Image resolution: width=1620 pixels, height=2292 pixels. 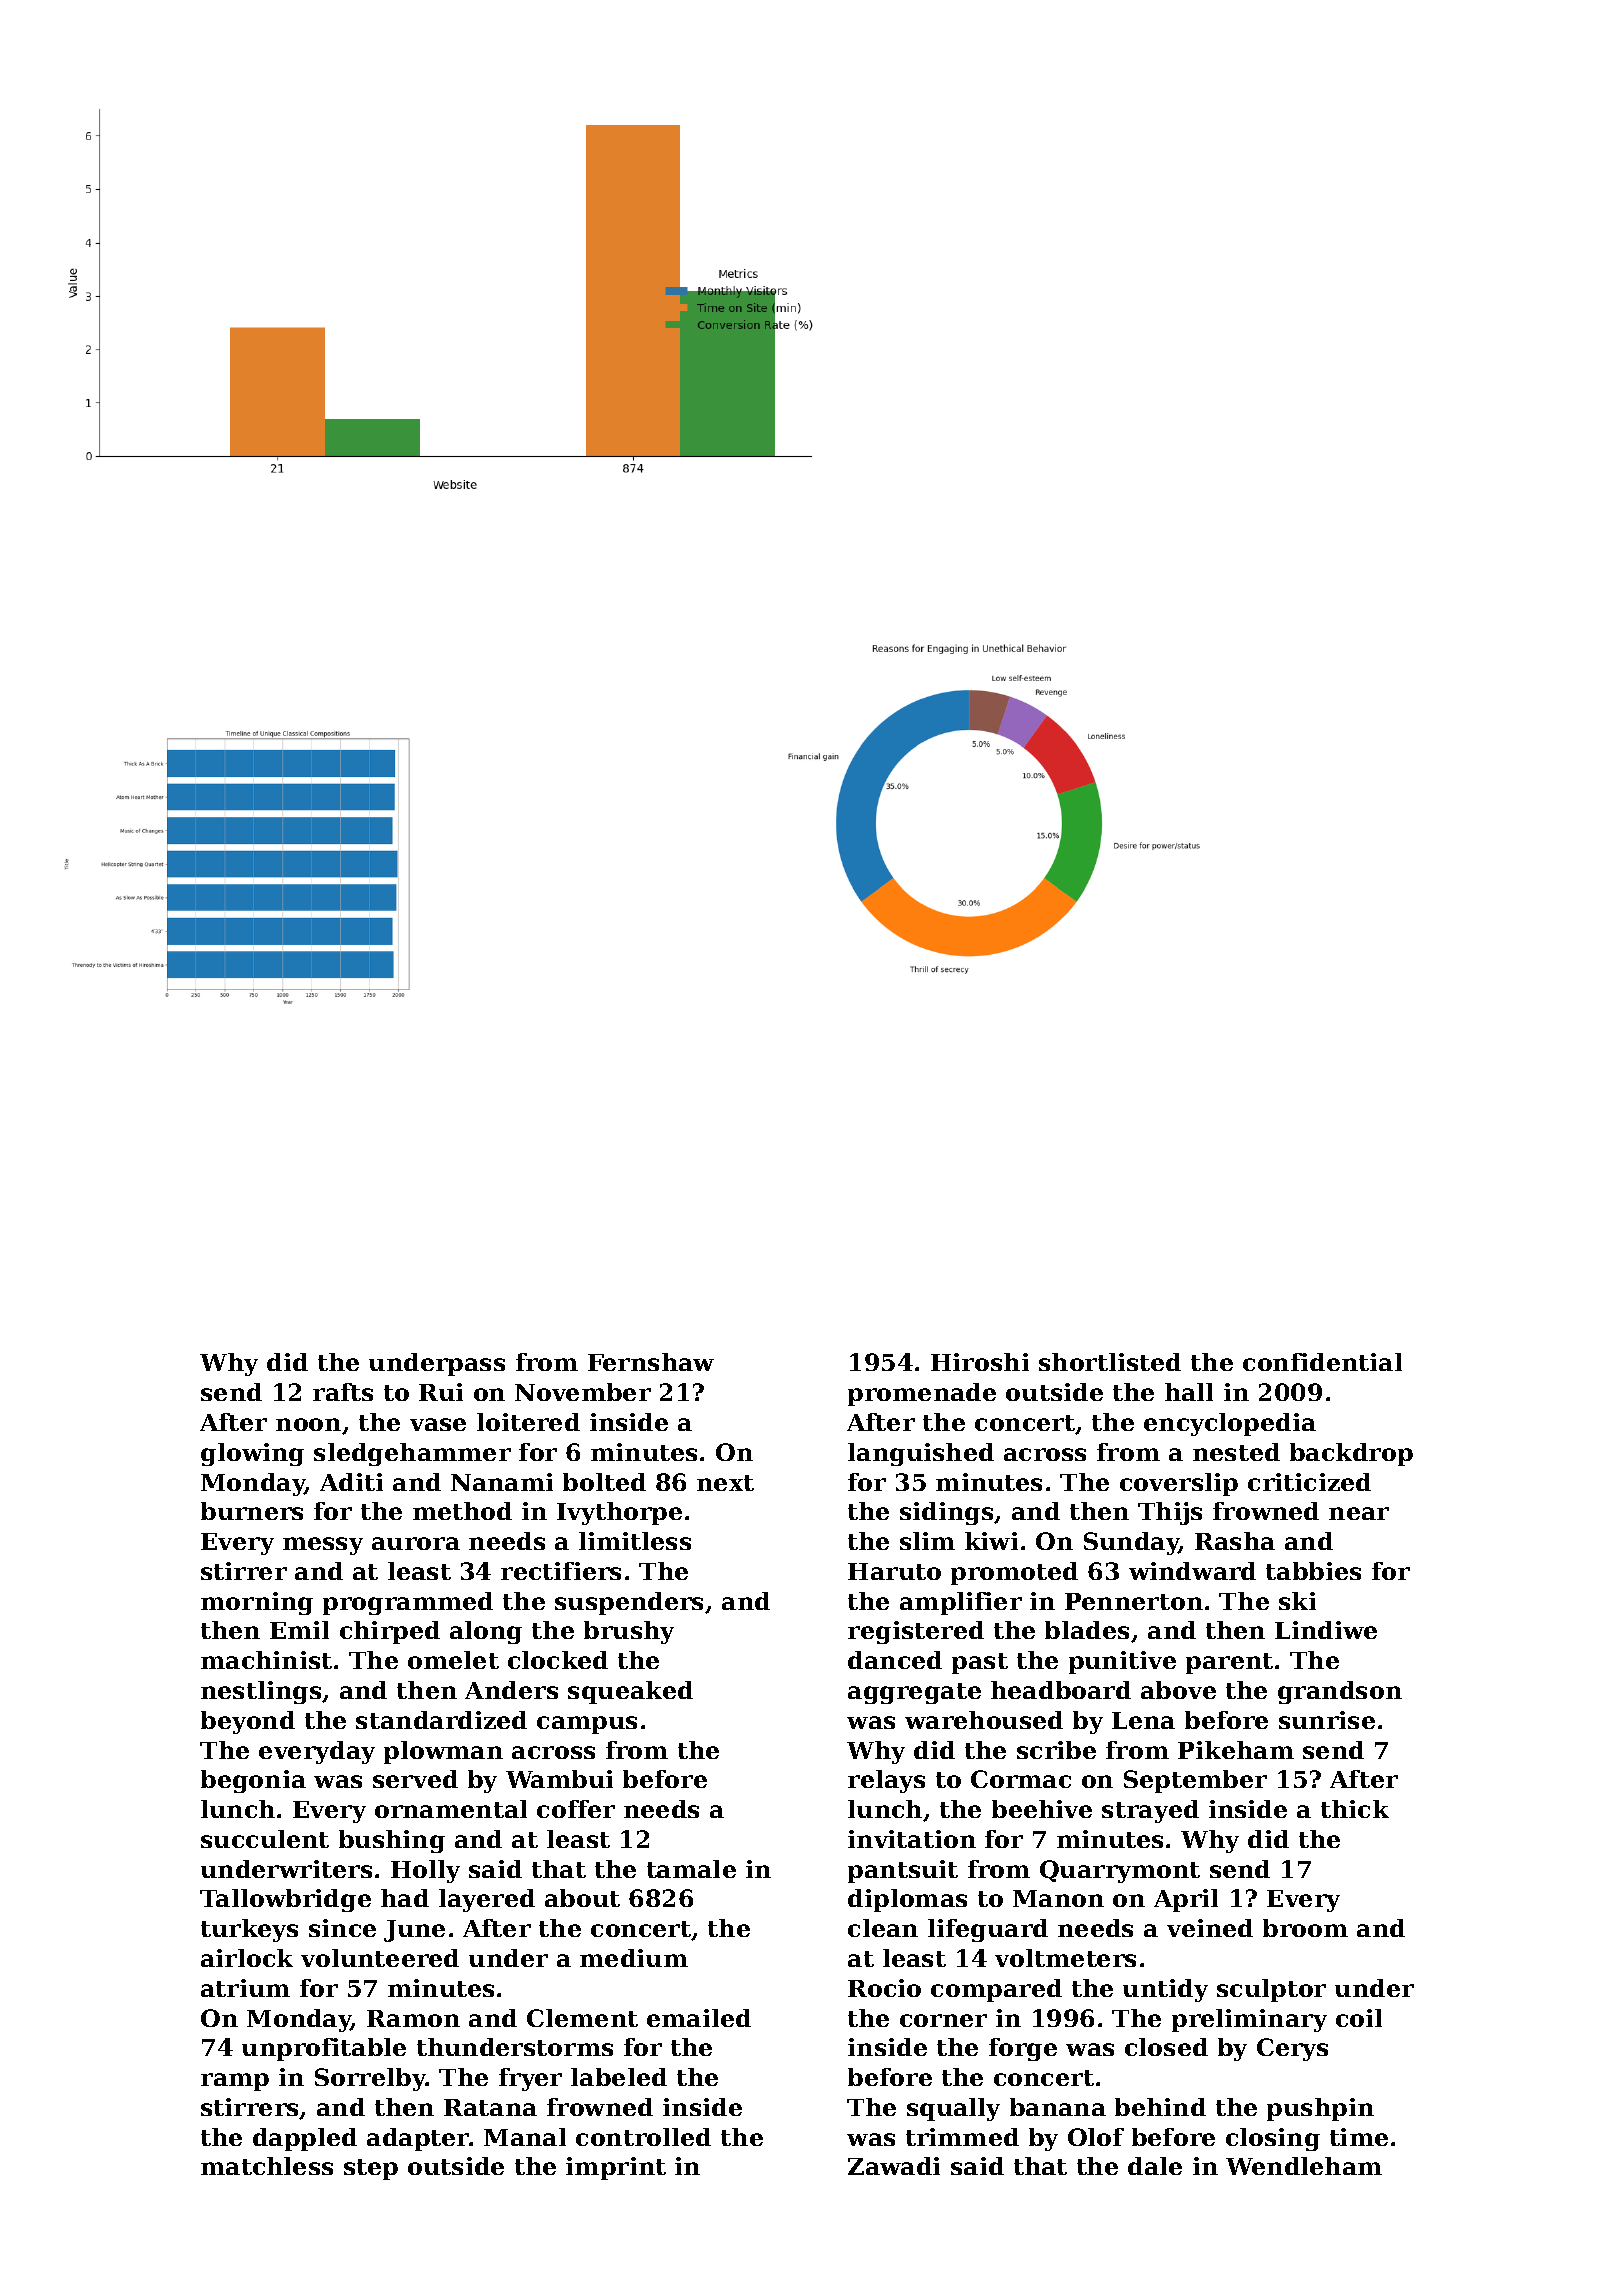 What do you see at coordinates (561, 1571) in the image?
I see `rectifiers` at bounding box center [561, 1571].
